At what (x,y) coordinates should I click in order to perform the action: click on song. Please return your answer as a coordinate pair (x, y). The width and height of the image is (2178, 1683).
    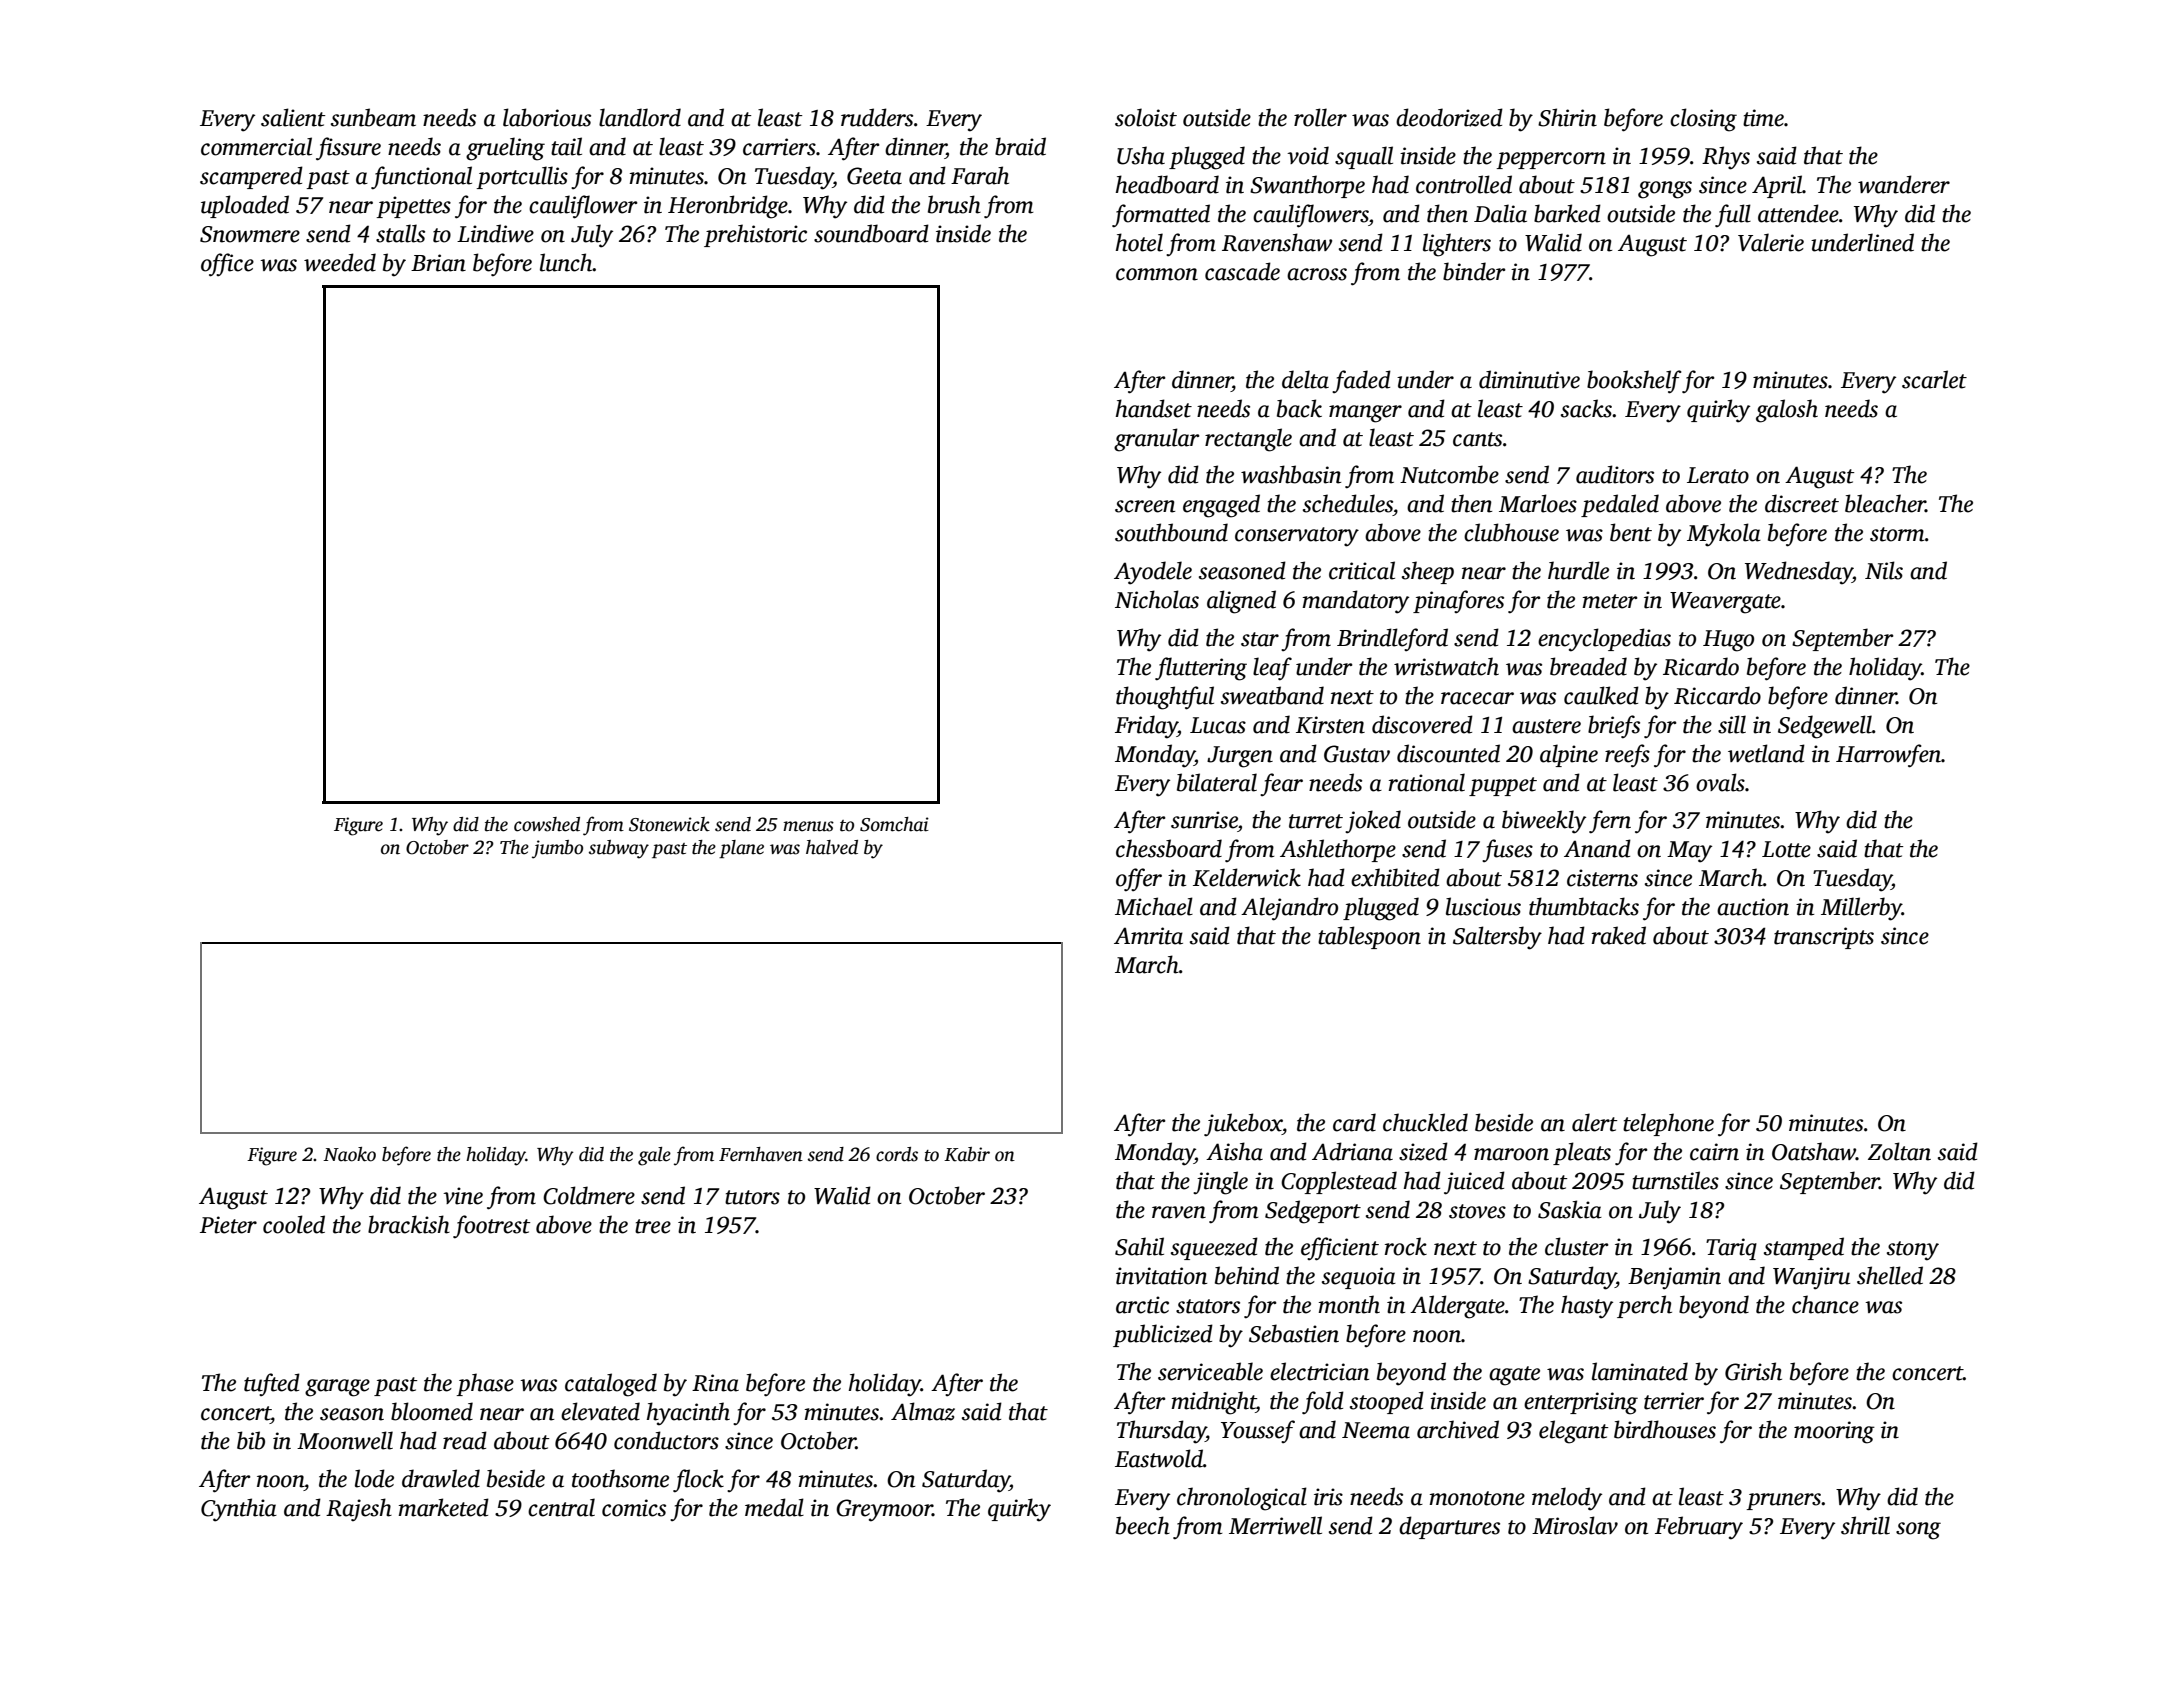
    Looking at the image, I should click on (1918, 1531).
